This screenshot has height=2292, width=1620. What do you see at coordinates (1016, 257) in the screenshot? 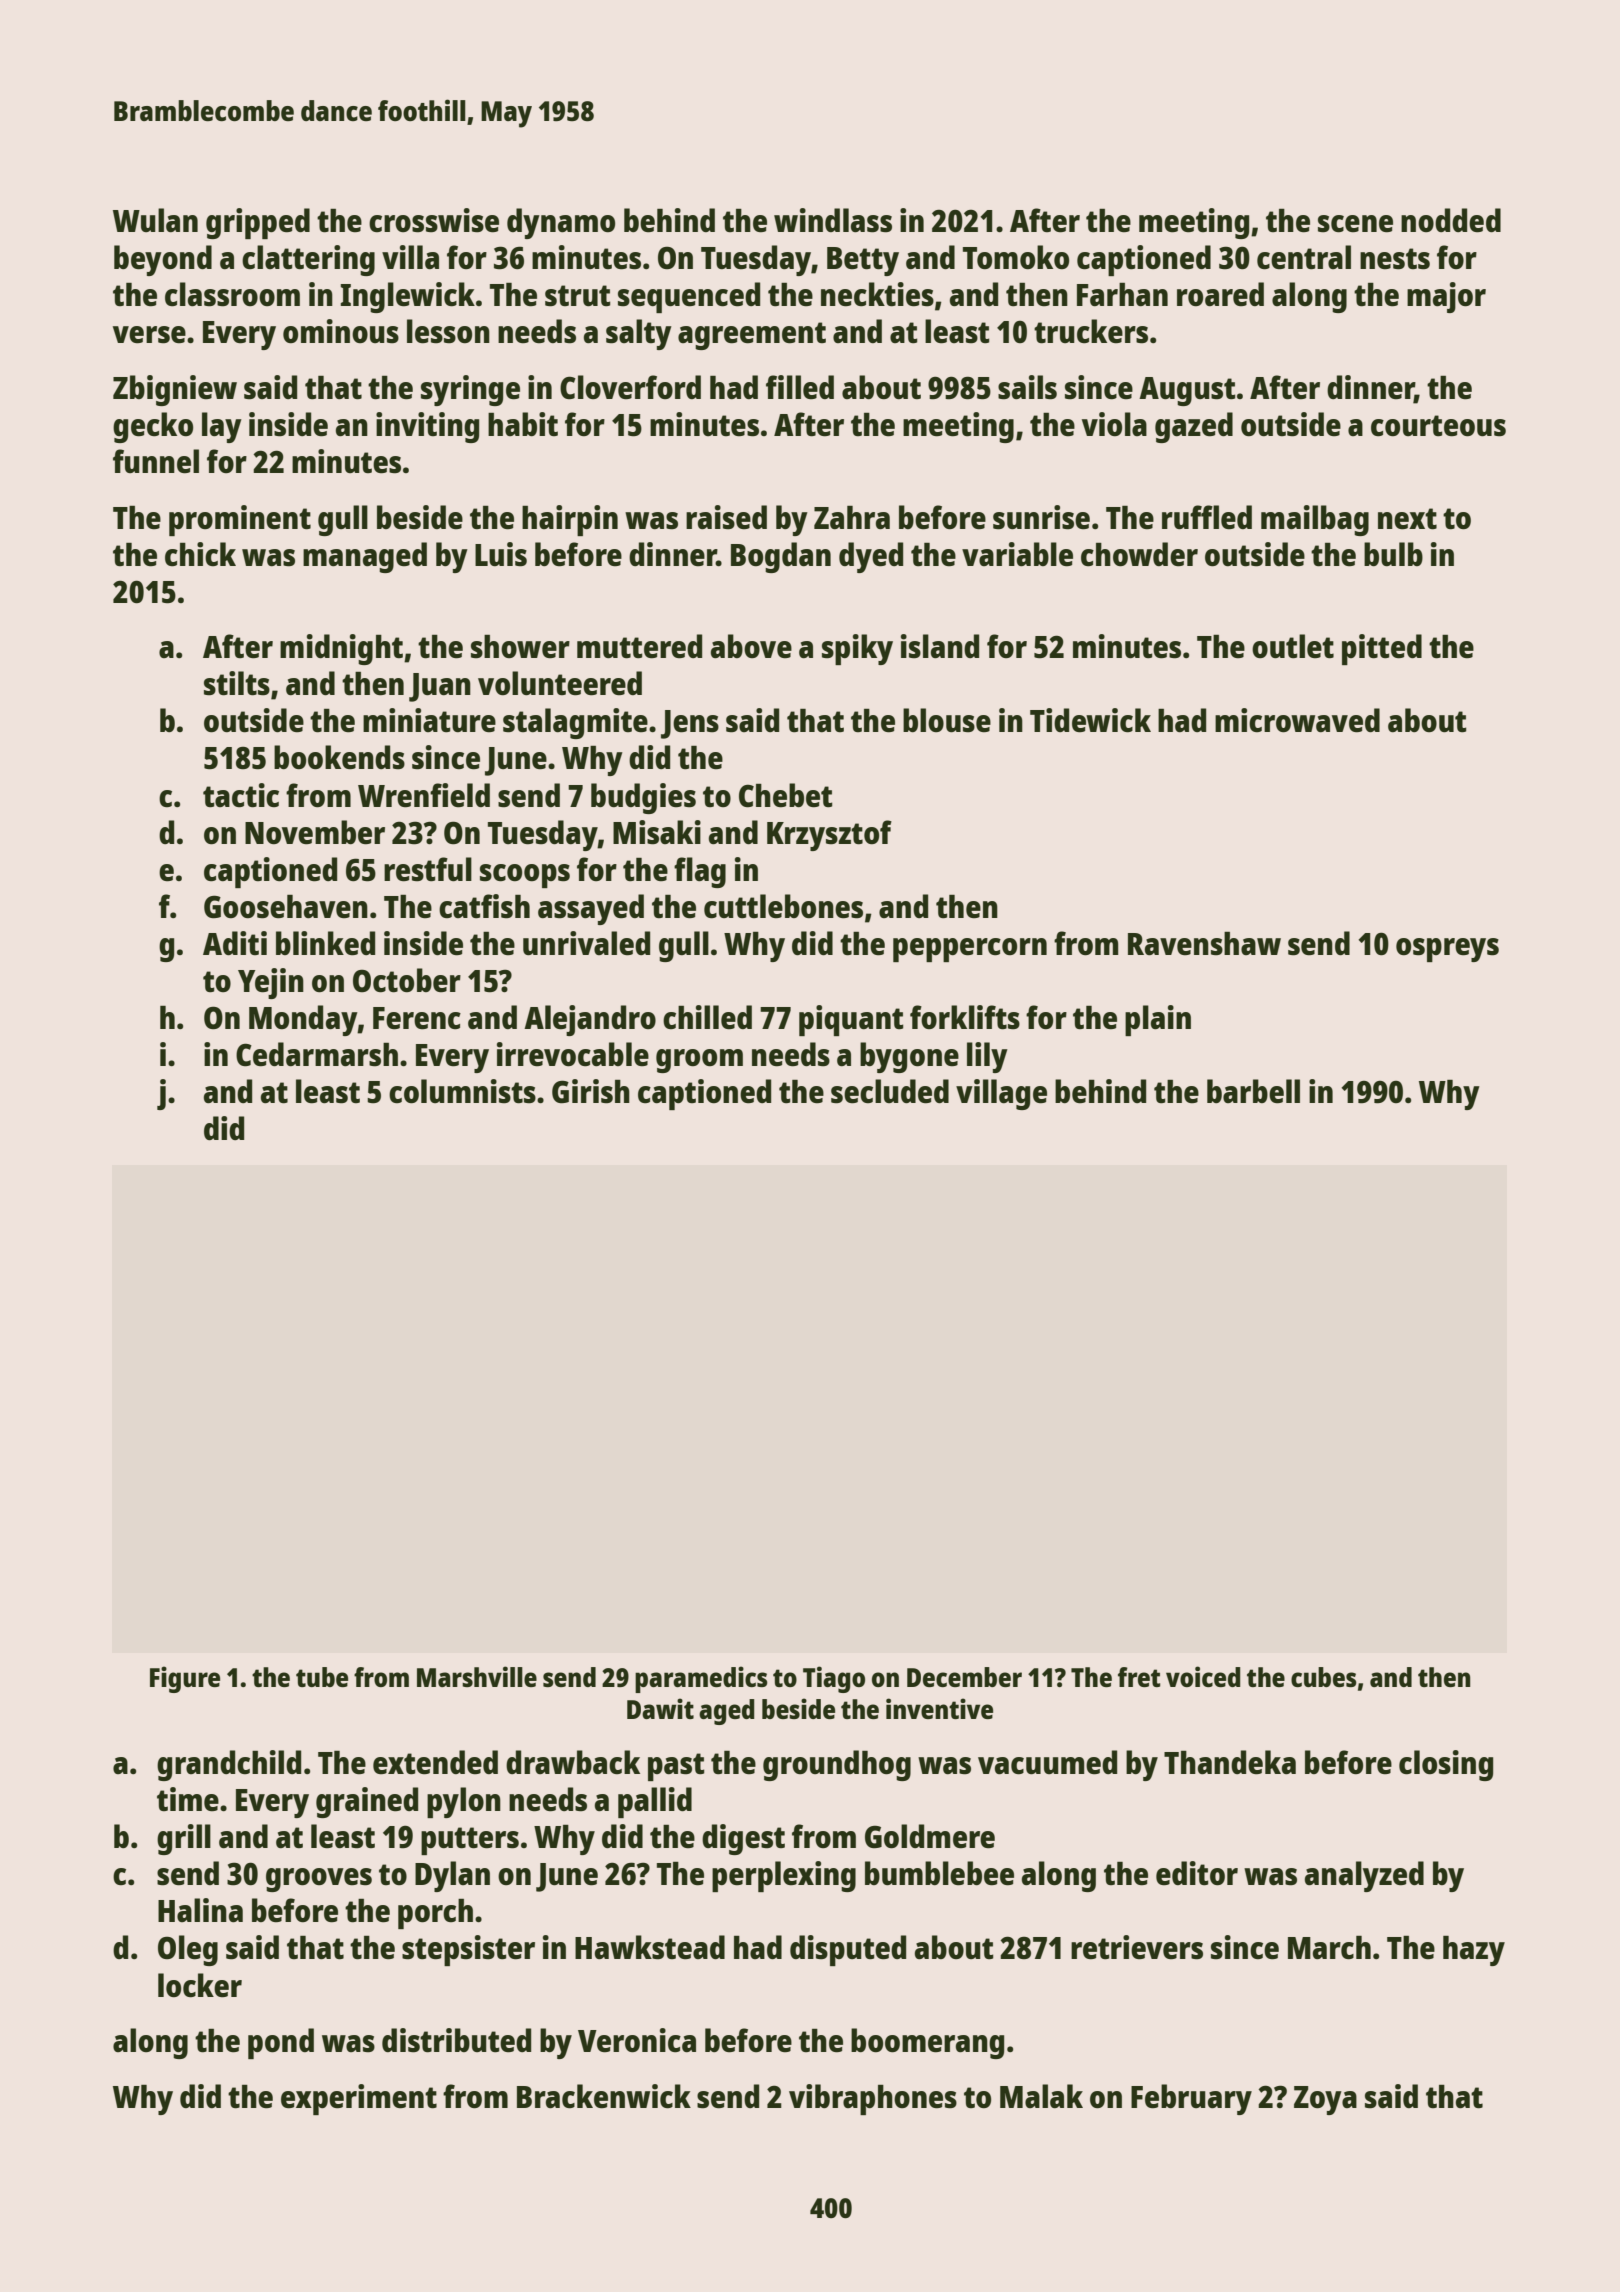
I see `Tomoko` at bounding box center [1016, 257].
